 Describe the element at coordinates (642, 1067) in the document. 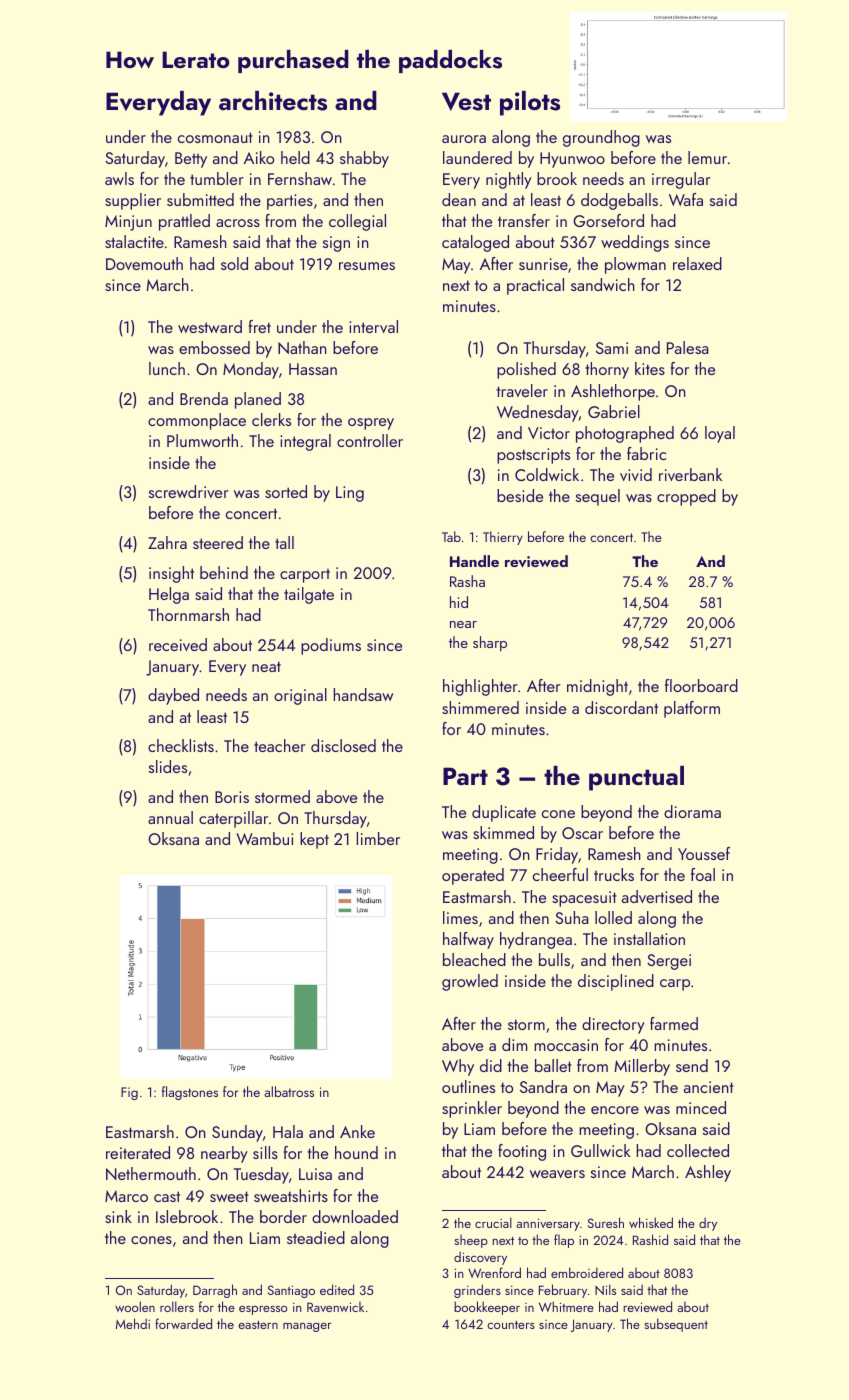

I see `Millerby` at that location.
